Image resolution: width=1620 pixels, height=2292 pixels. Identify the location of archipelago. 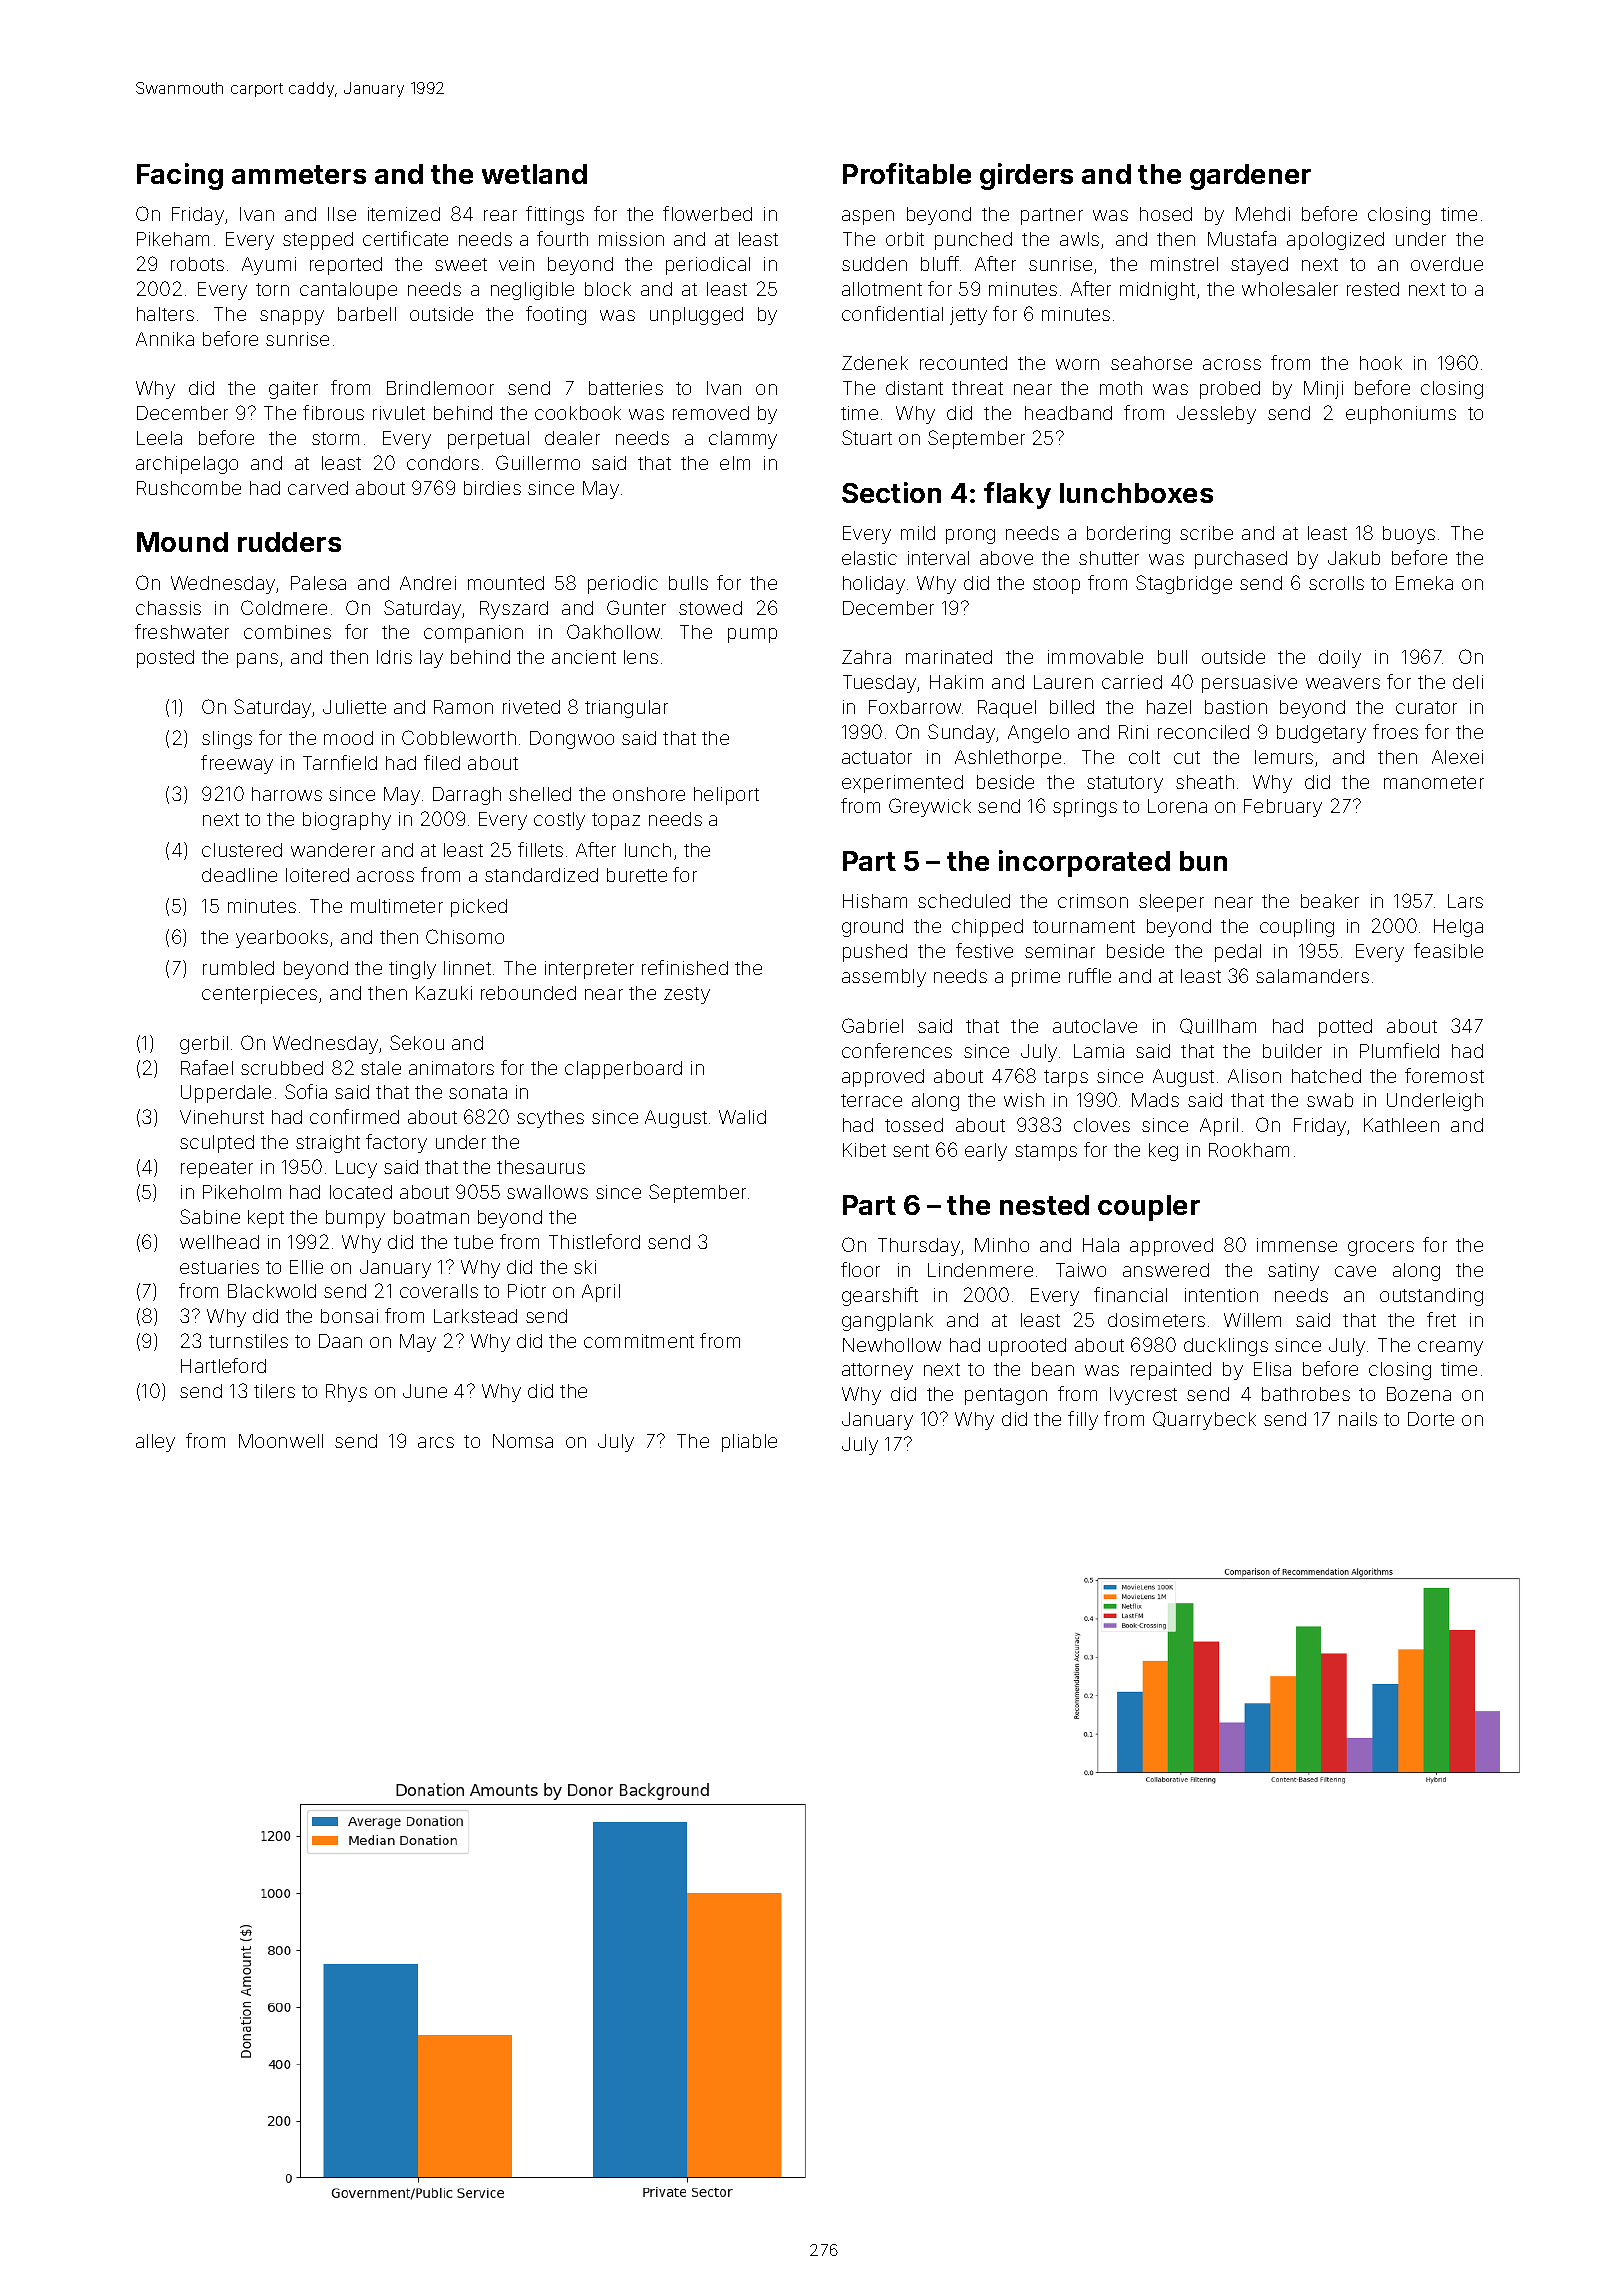
(187, 465).
